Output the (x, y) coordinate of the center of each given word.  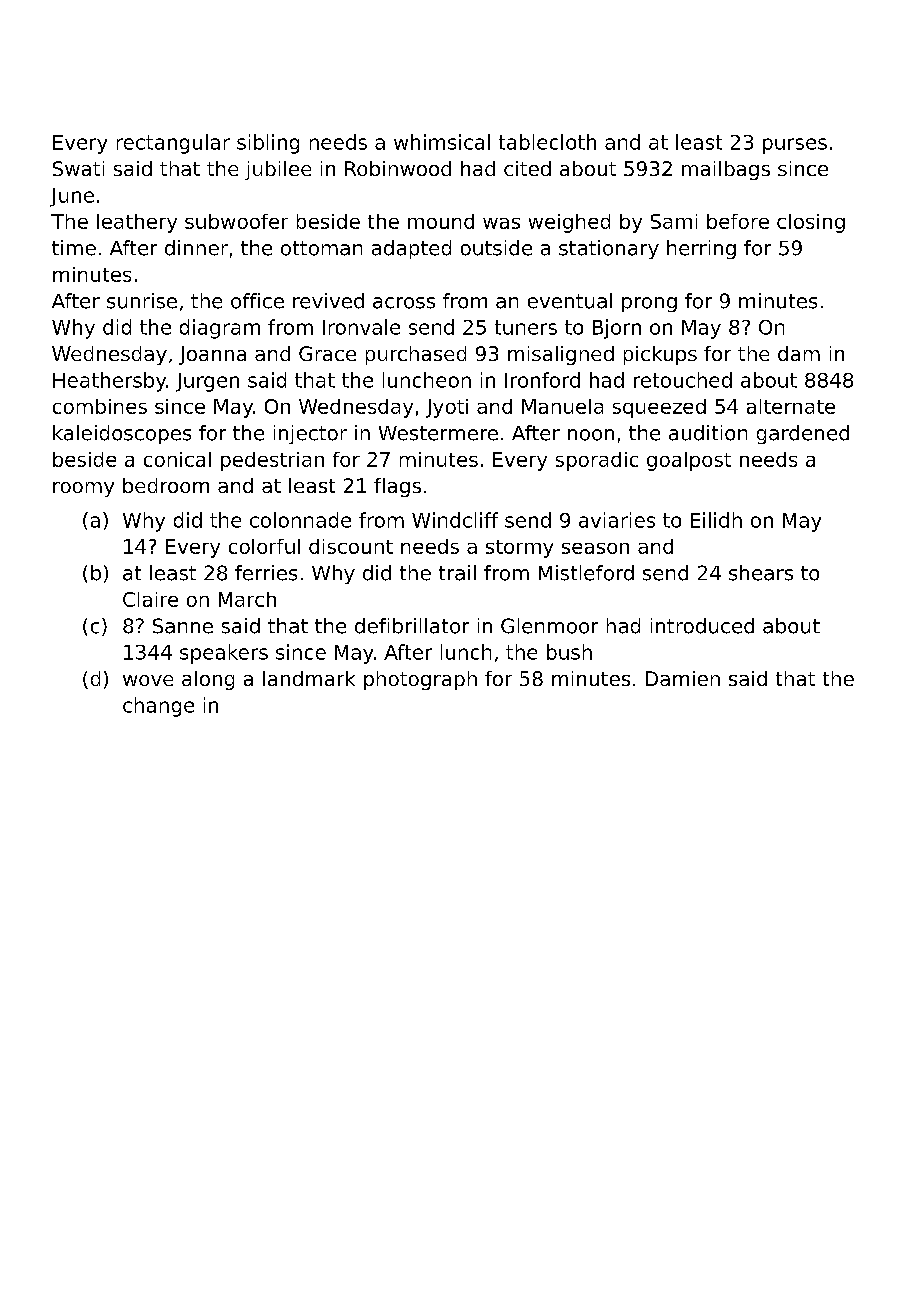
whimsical (442, 142)
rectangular (173, 144)
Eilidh (716, 520)
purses (795, 146)
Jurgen (207, 382)
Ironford (542, 380)
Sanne (183, 626)
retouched (683, 380)
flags (397, 487)
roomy (83, 489)
